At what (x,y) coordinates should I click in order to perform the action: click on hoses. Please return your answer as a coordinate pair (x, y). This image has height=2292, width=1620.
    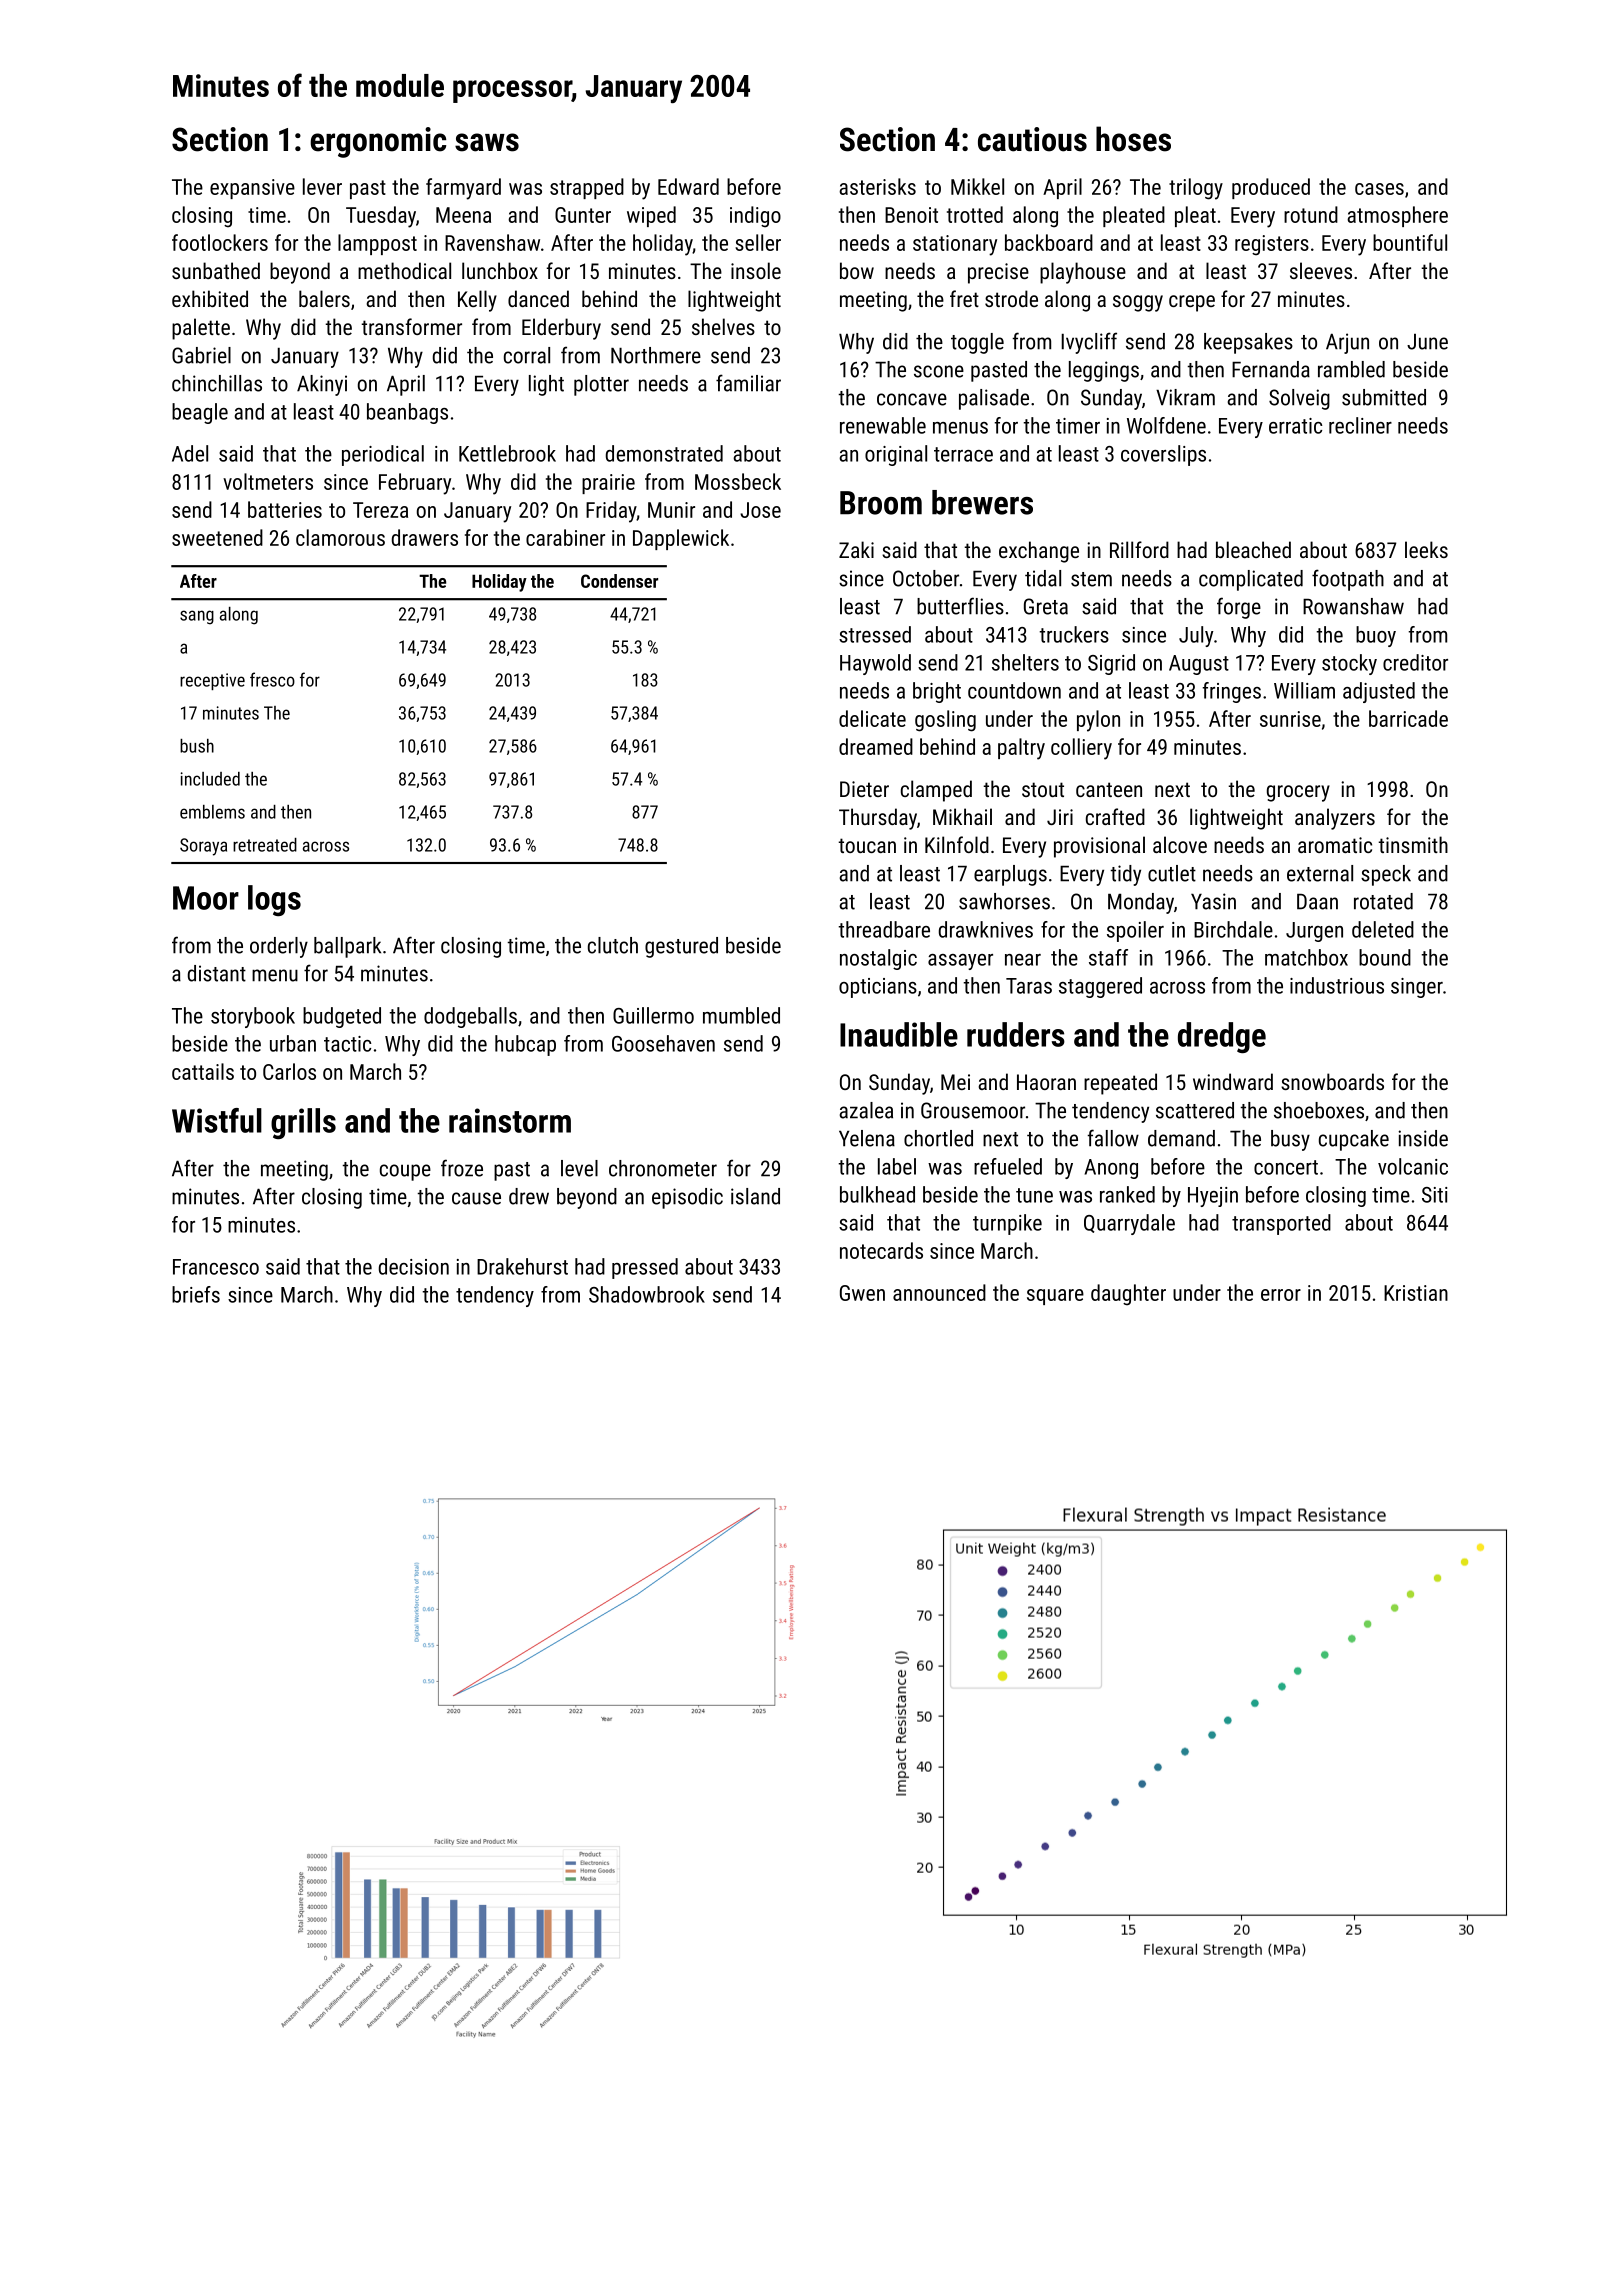
    Looking at the image, I should click on (1133, 139).
